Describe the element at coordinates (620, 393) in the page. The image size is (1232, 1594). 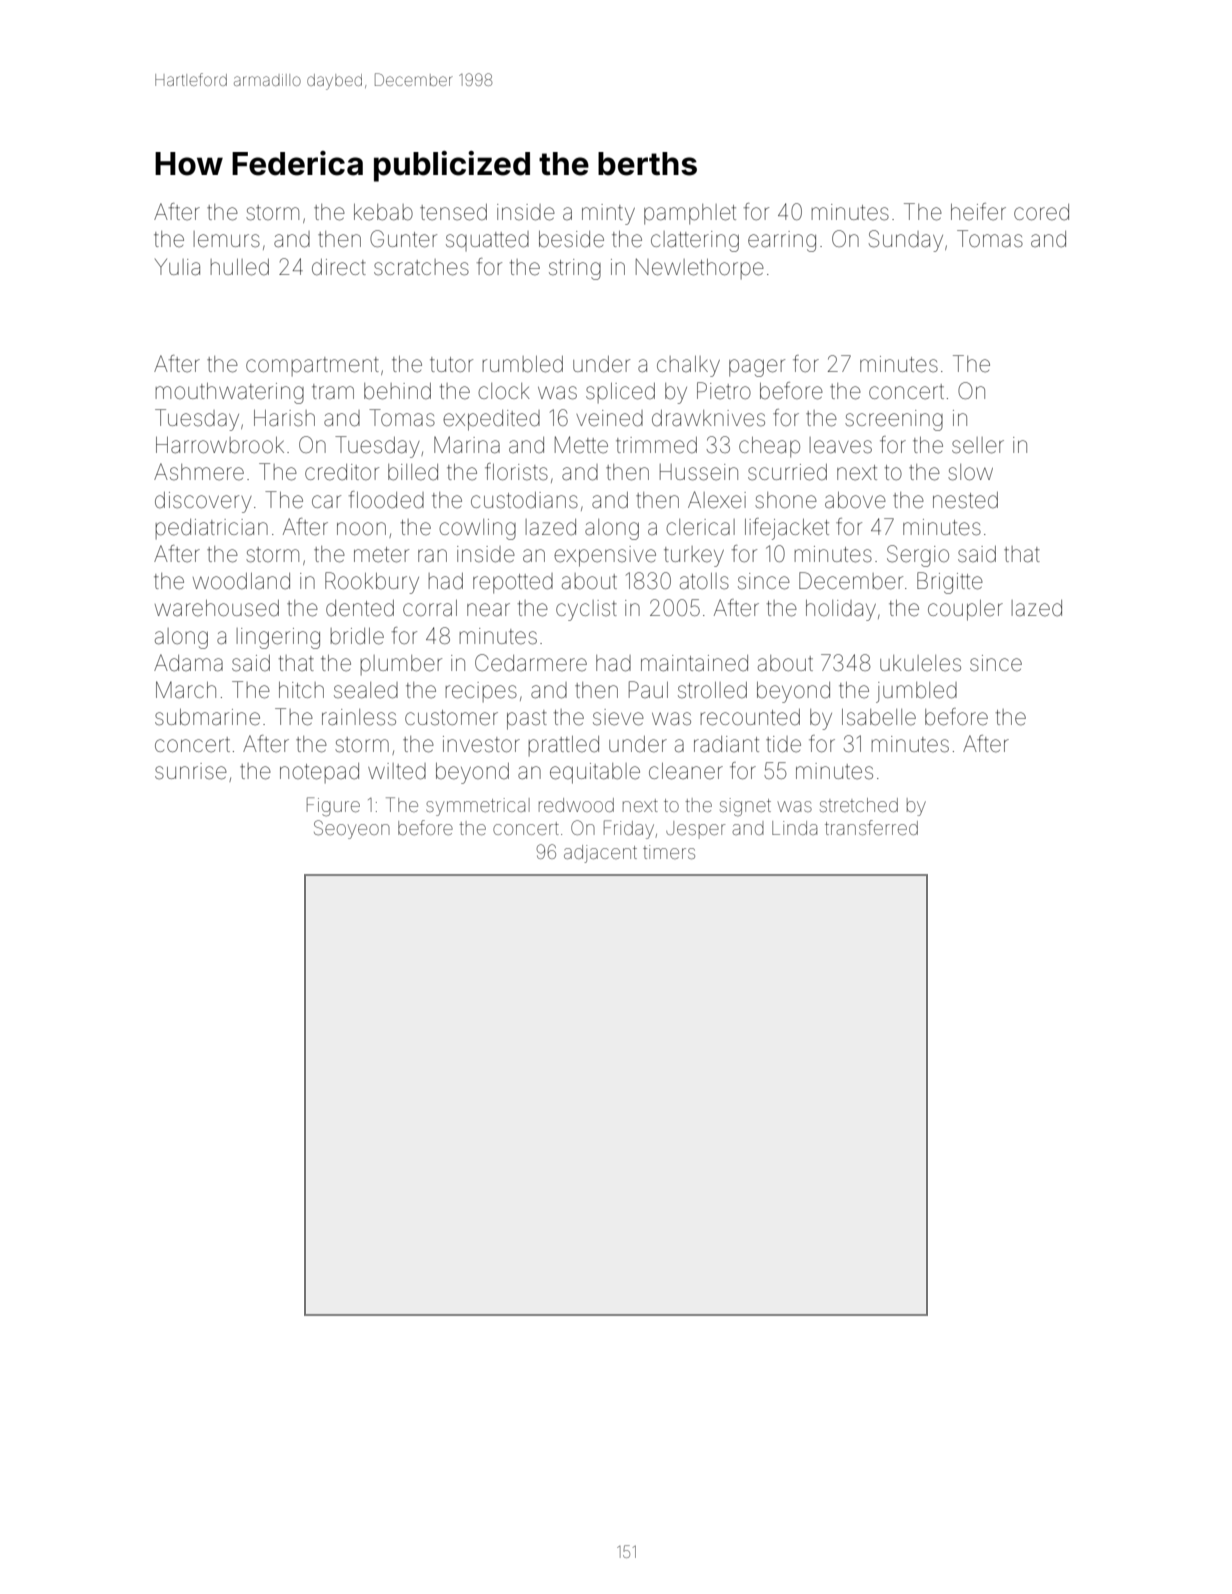
I see `spliced` at that location.
